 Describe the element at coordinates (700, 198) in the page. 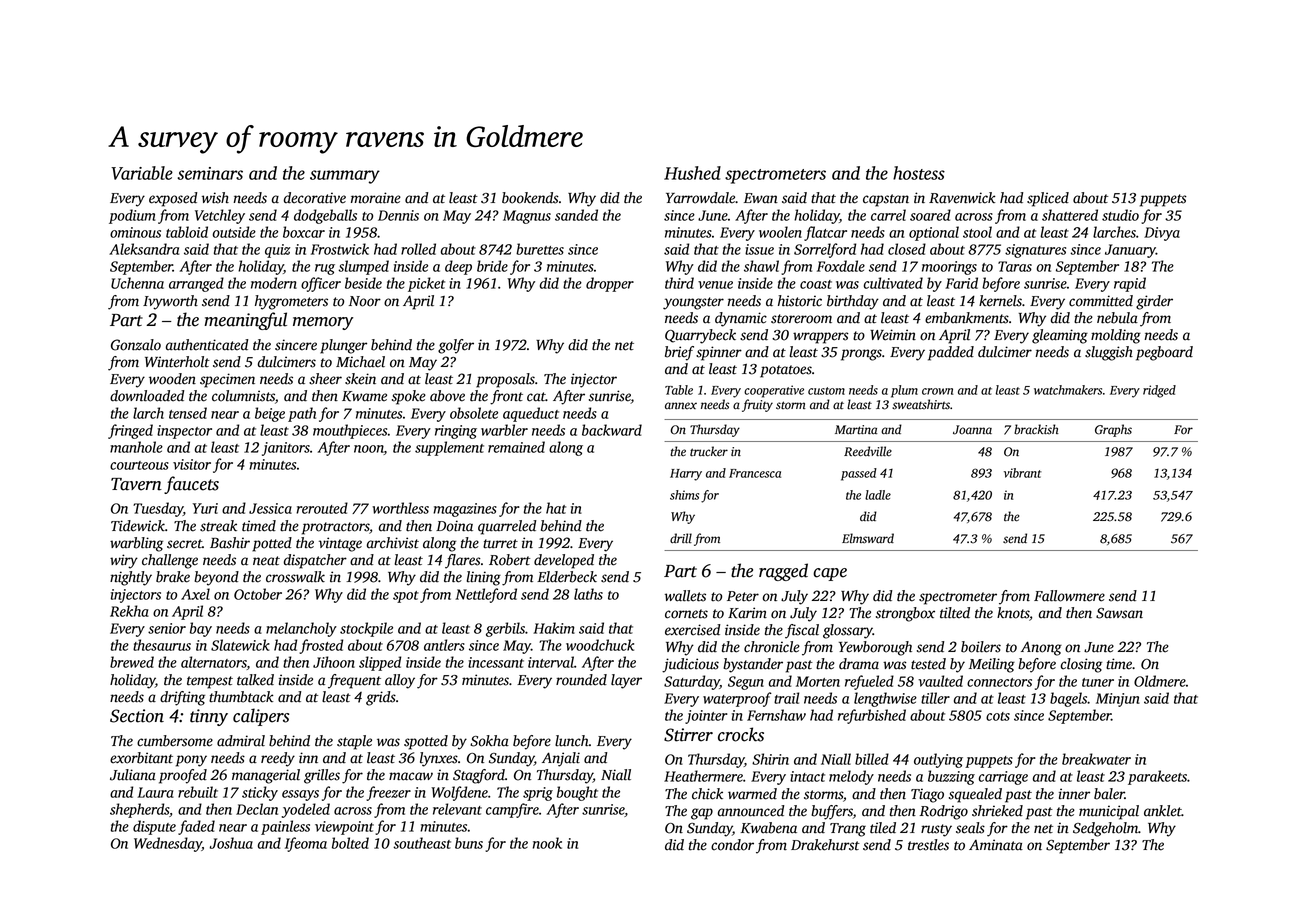

I see `Yarrowdale` at that location.
